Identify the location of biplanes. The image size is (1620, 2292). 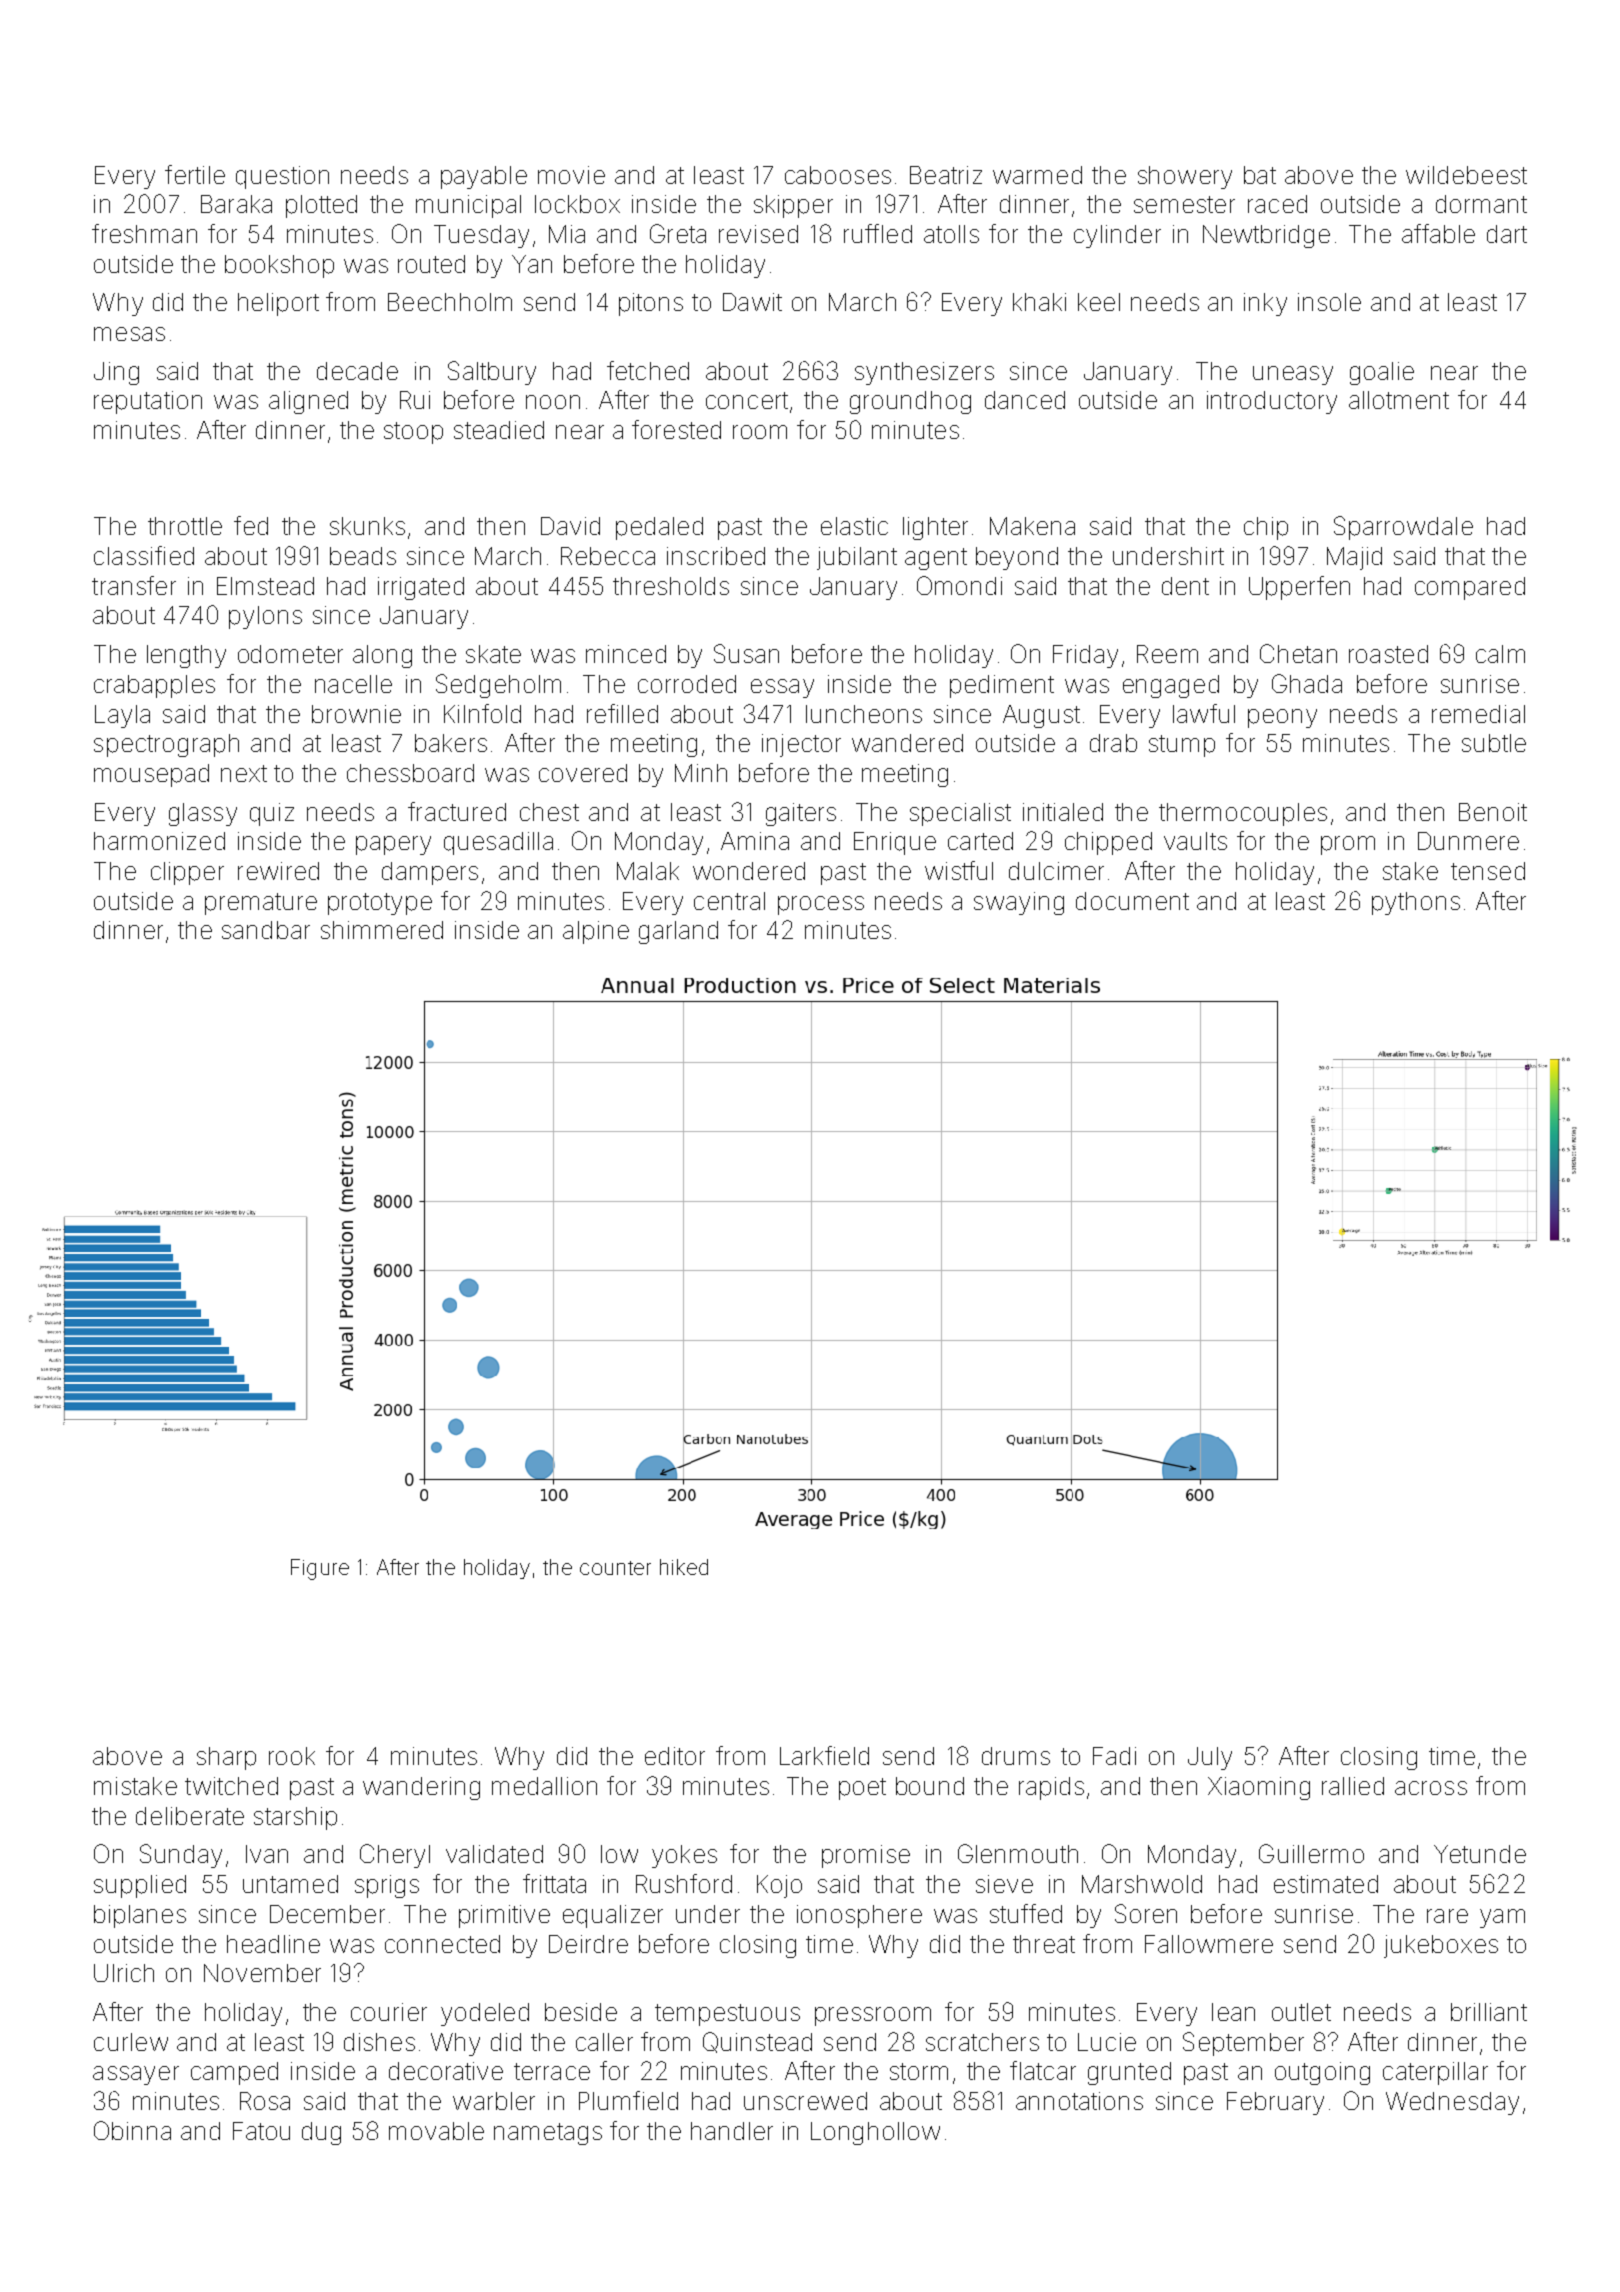
(140, 1916).
